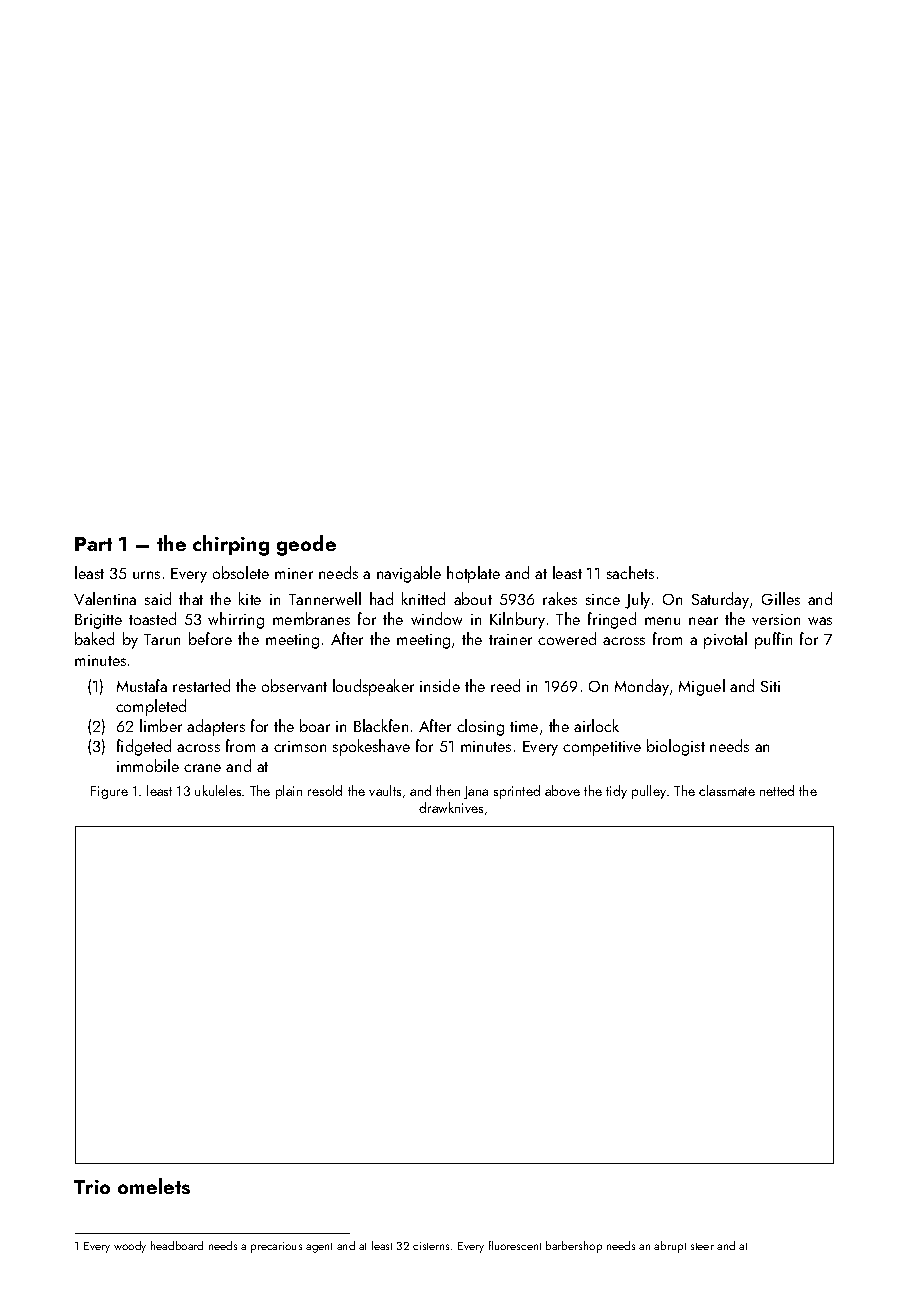  Describe the element at coordinates (431, 1246) in the screenshot. I see `cisterns` at that location.
